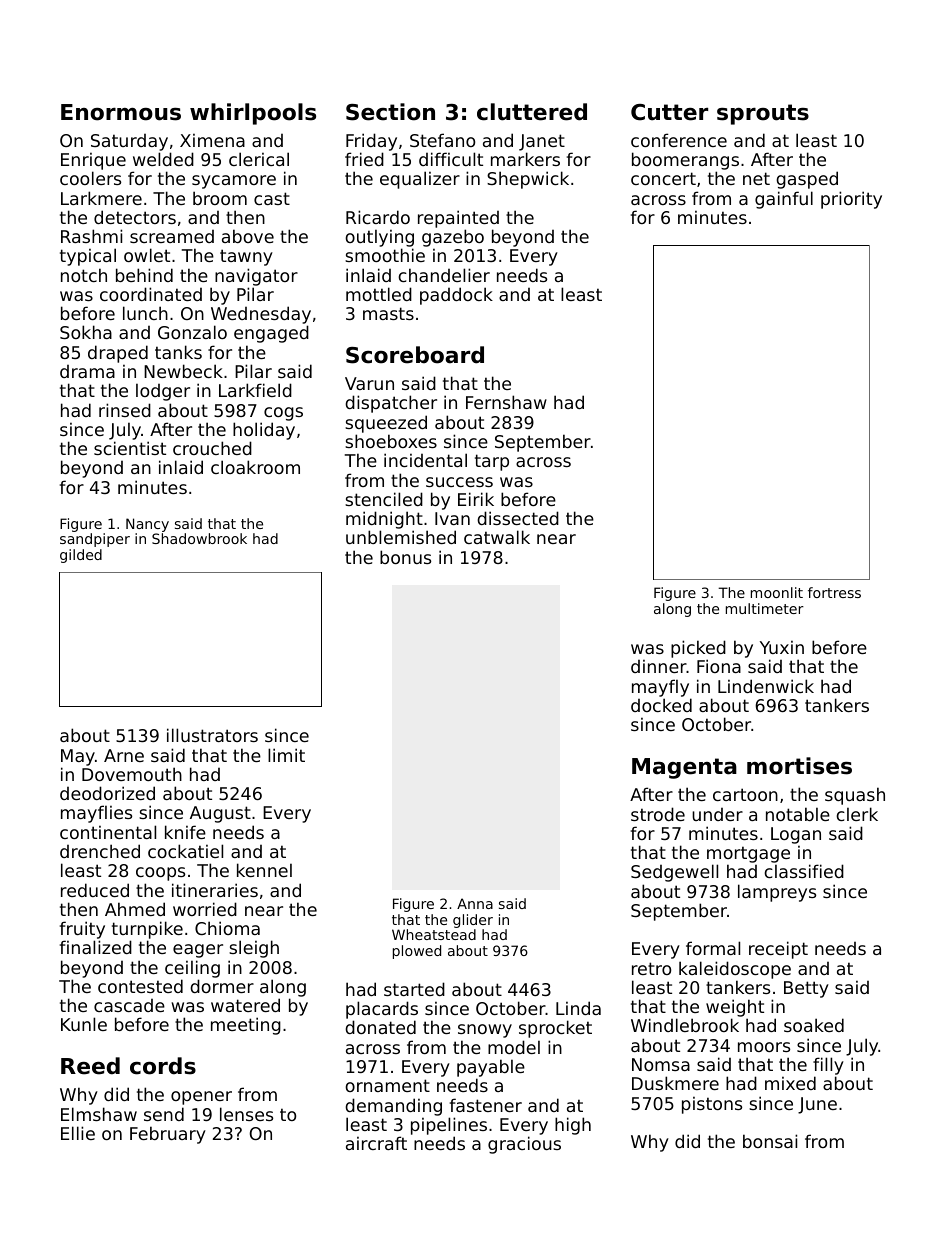  Describe the element at coordinates (476, 499) in the screenshot. I see `Eirik` at that location.
